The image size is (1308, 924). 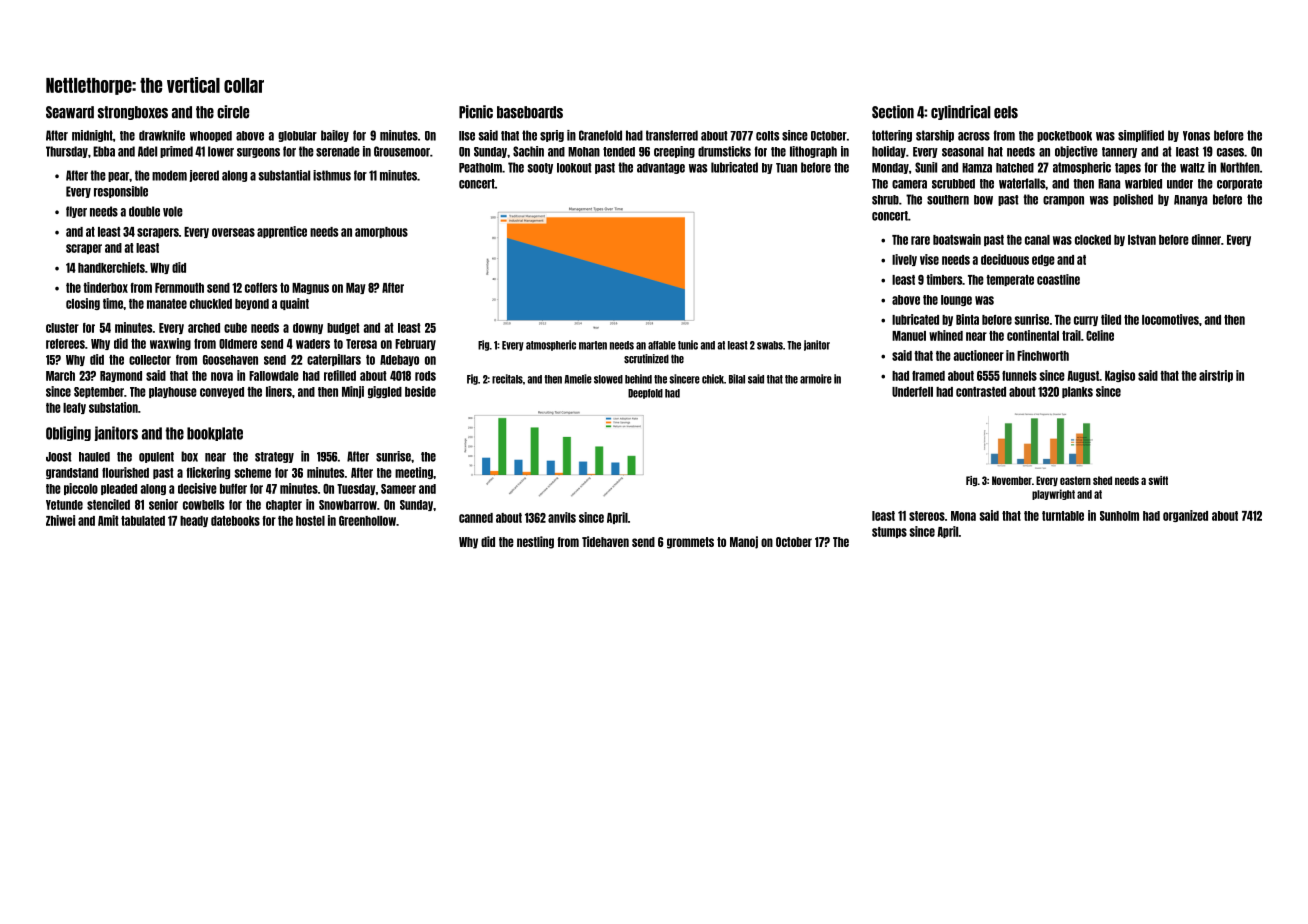 I want to click on hostel, so click(x=310, y=521).
